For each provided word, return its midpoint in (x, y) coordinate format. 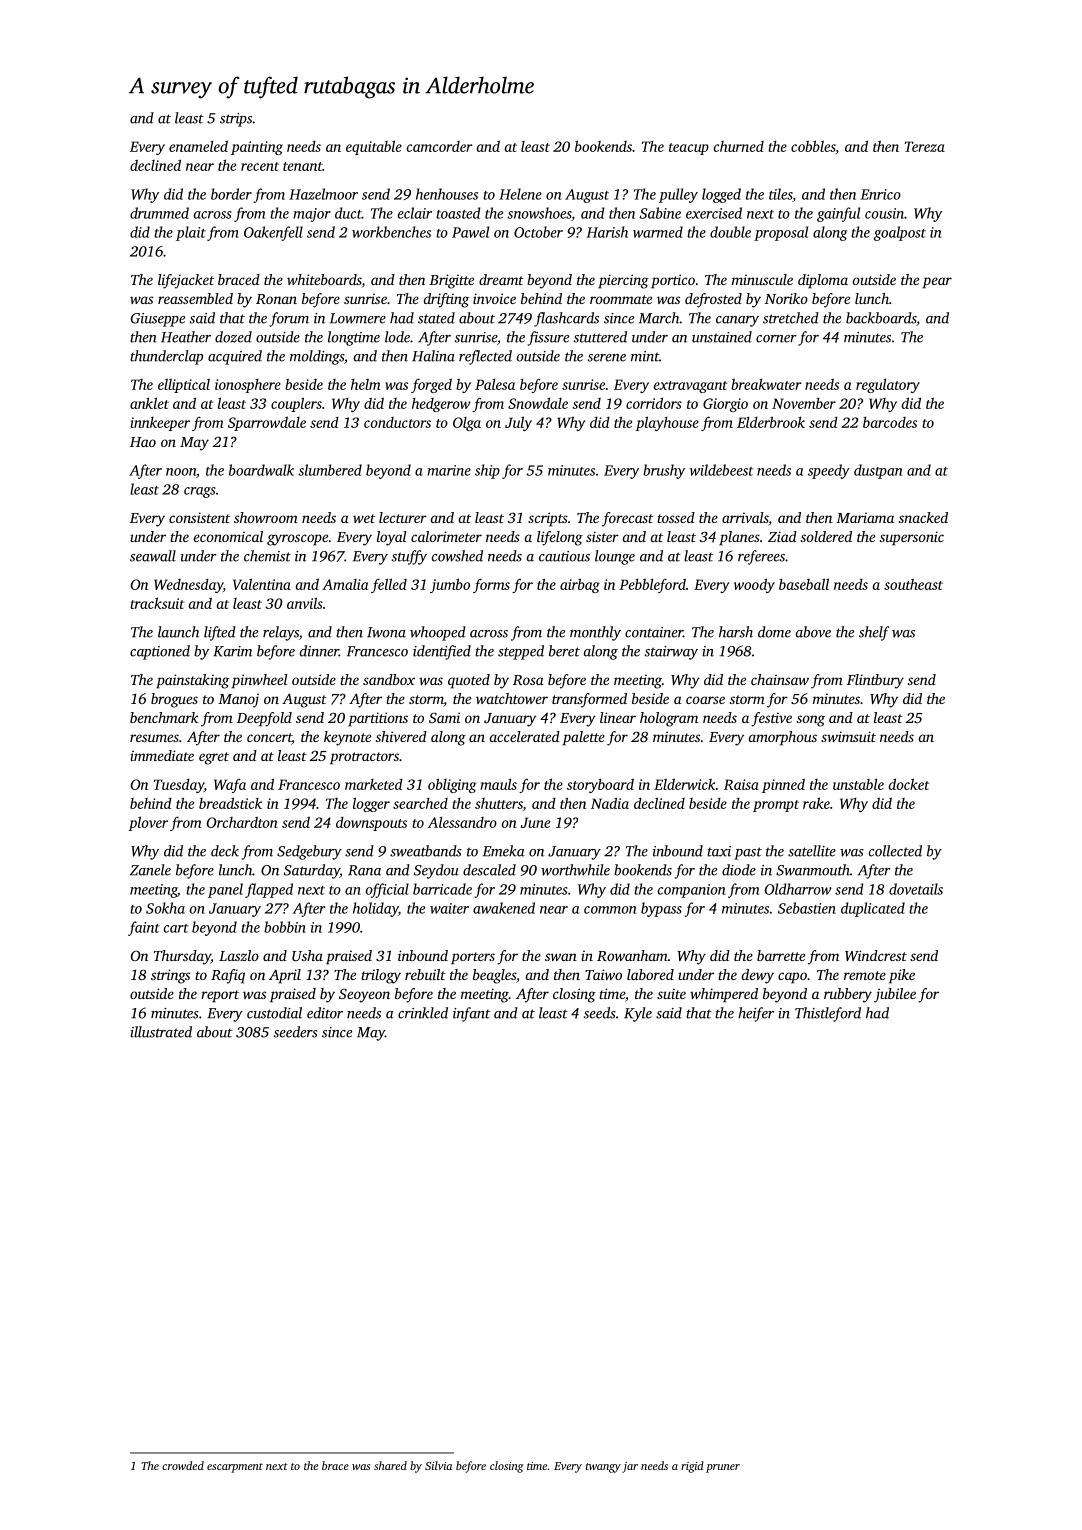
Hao (143, 442)
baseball (804, 584)
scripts (548, 519)
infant (471, 1014)
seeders (296, 1032)
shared (390, 1465)
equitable (374, 147)
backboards (881, 318)
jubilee (895, 995)
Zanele (150, 870)
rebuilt (425, 974)
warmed (658, 232)
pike (902, 976)
